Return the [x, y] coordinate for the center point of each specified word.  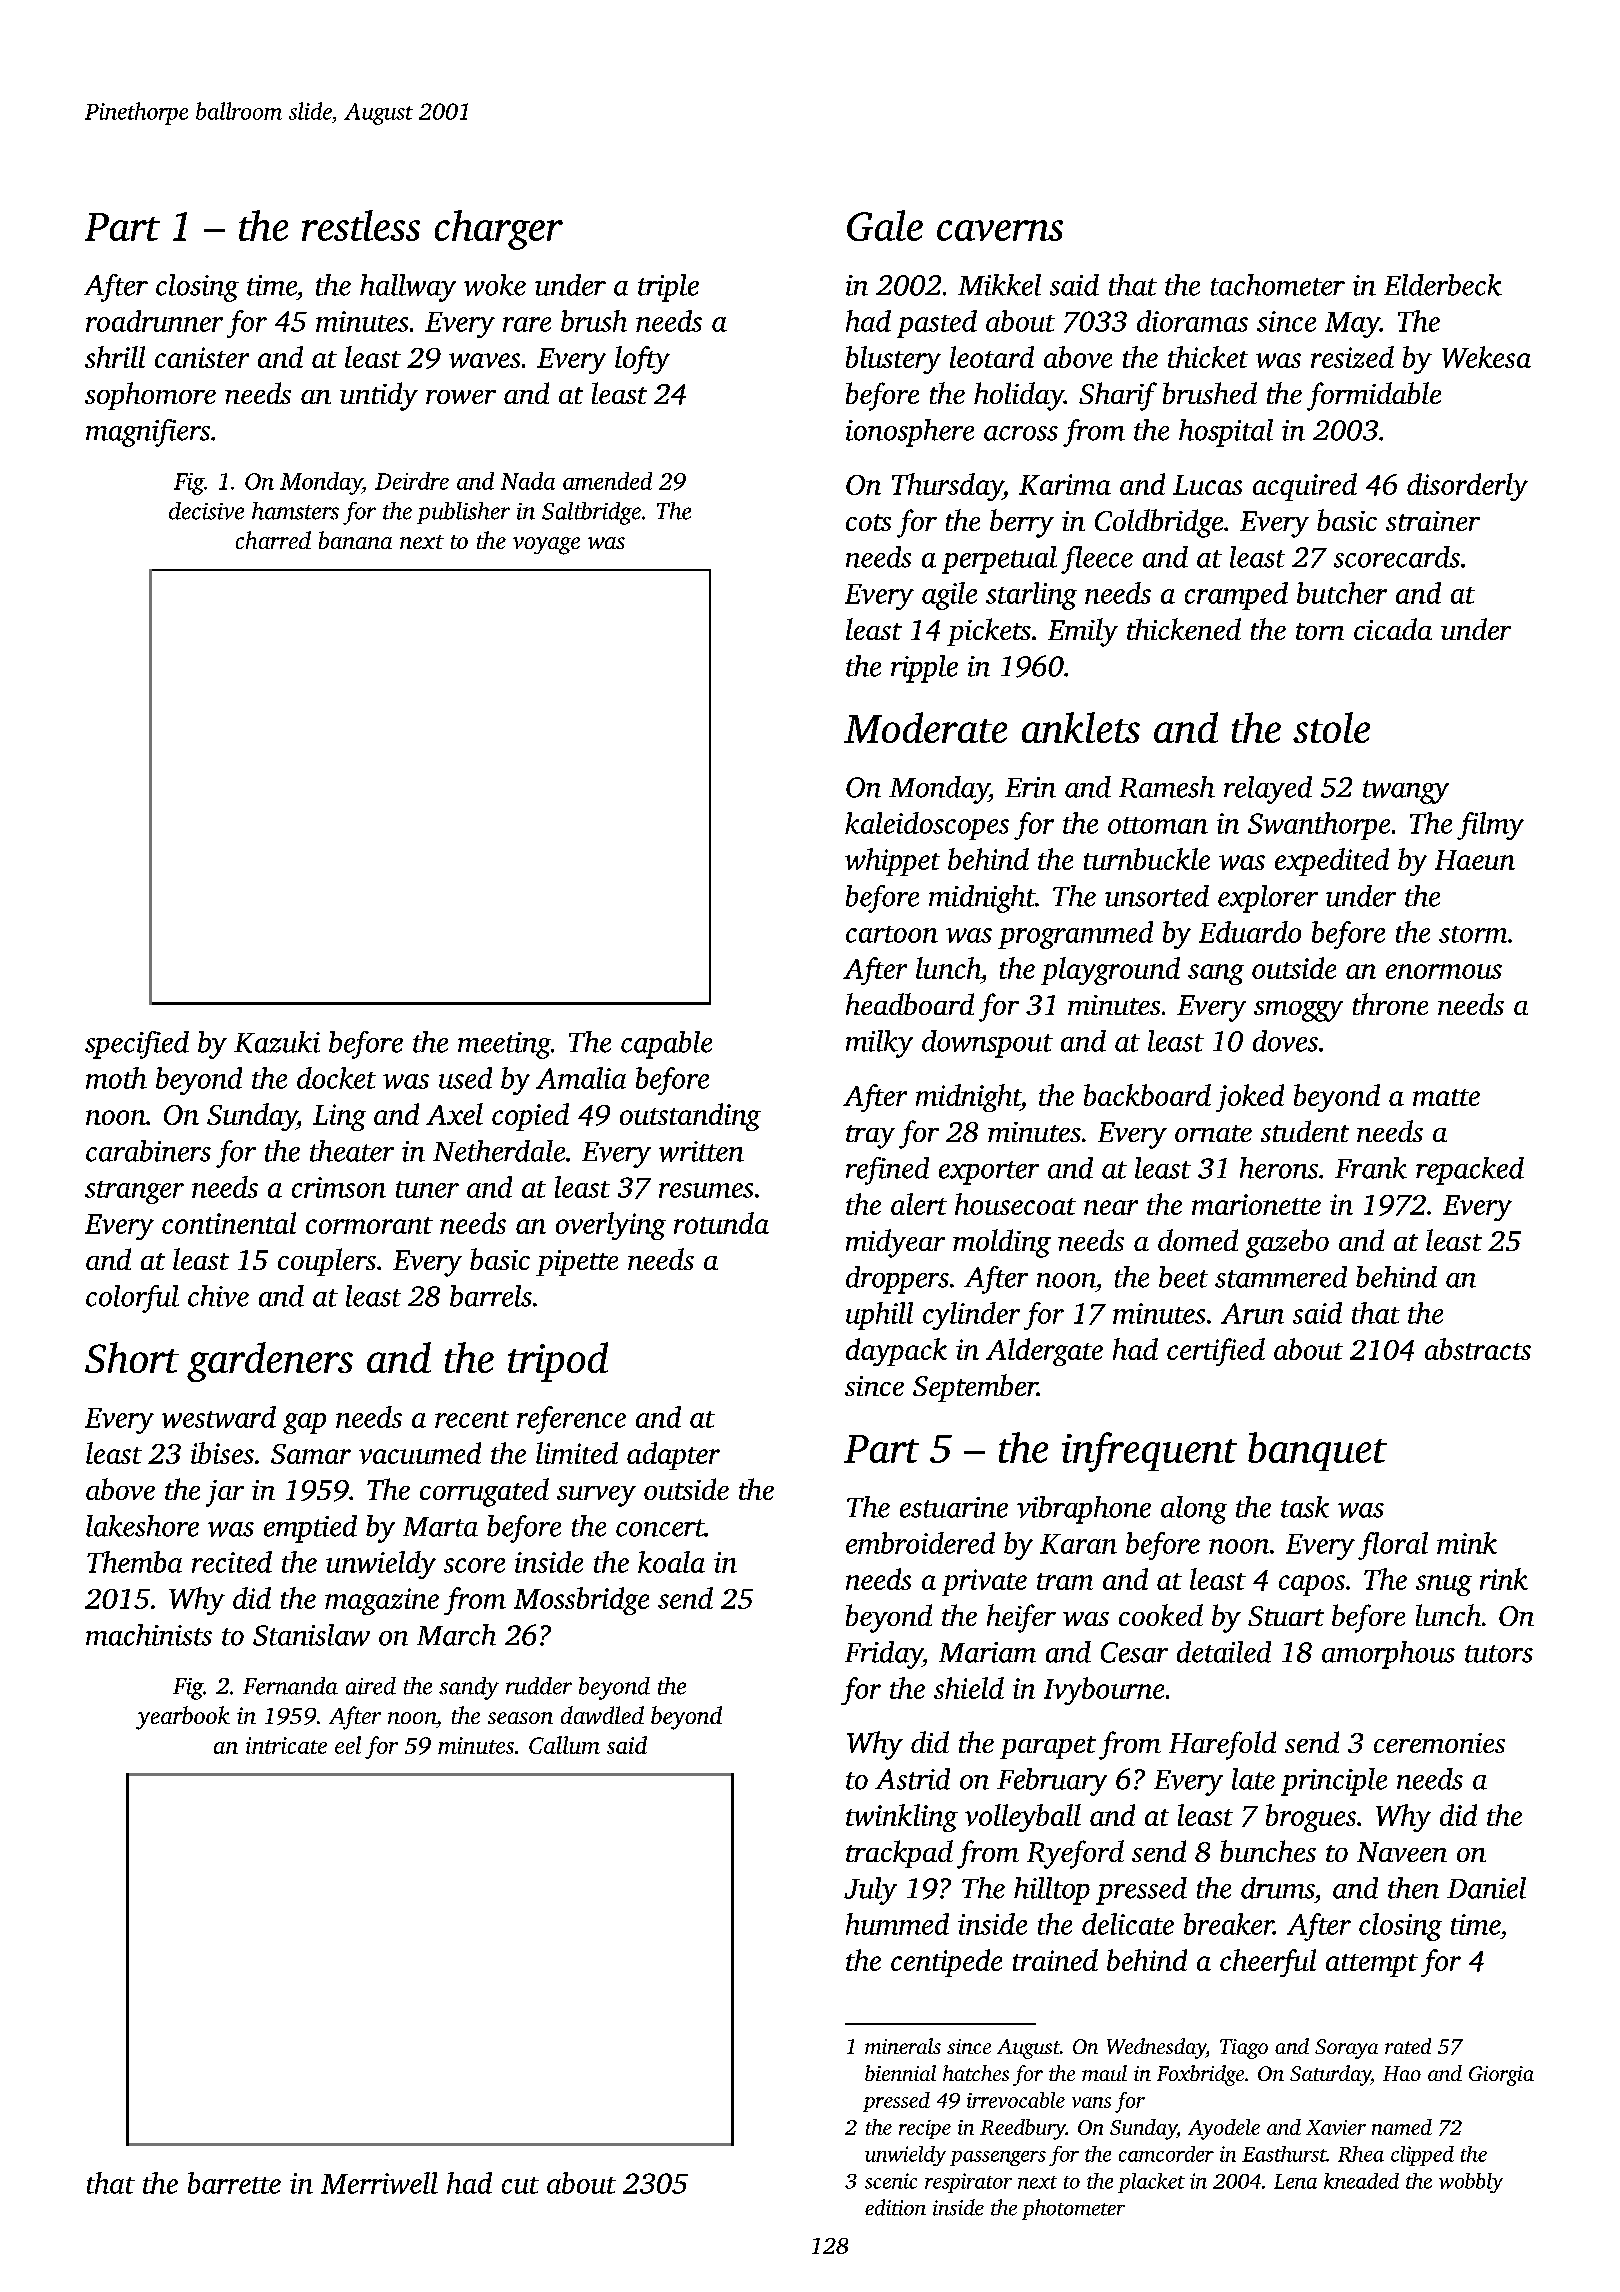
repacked [1470, 1171]
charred [273, 540]
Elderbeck [1443, 285]
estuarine [954, 1507]
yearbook [183, 1718]
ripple [924, 669]
